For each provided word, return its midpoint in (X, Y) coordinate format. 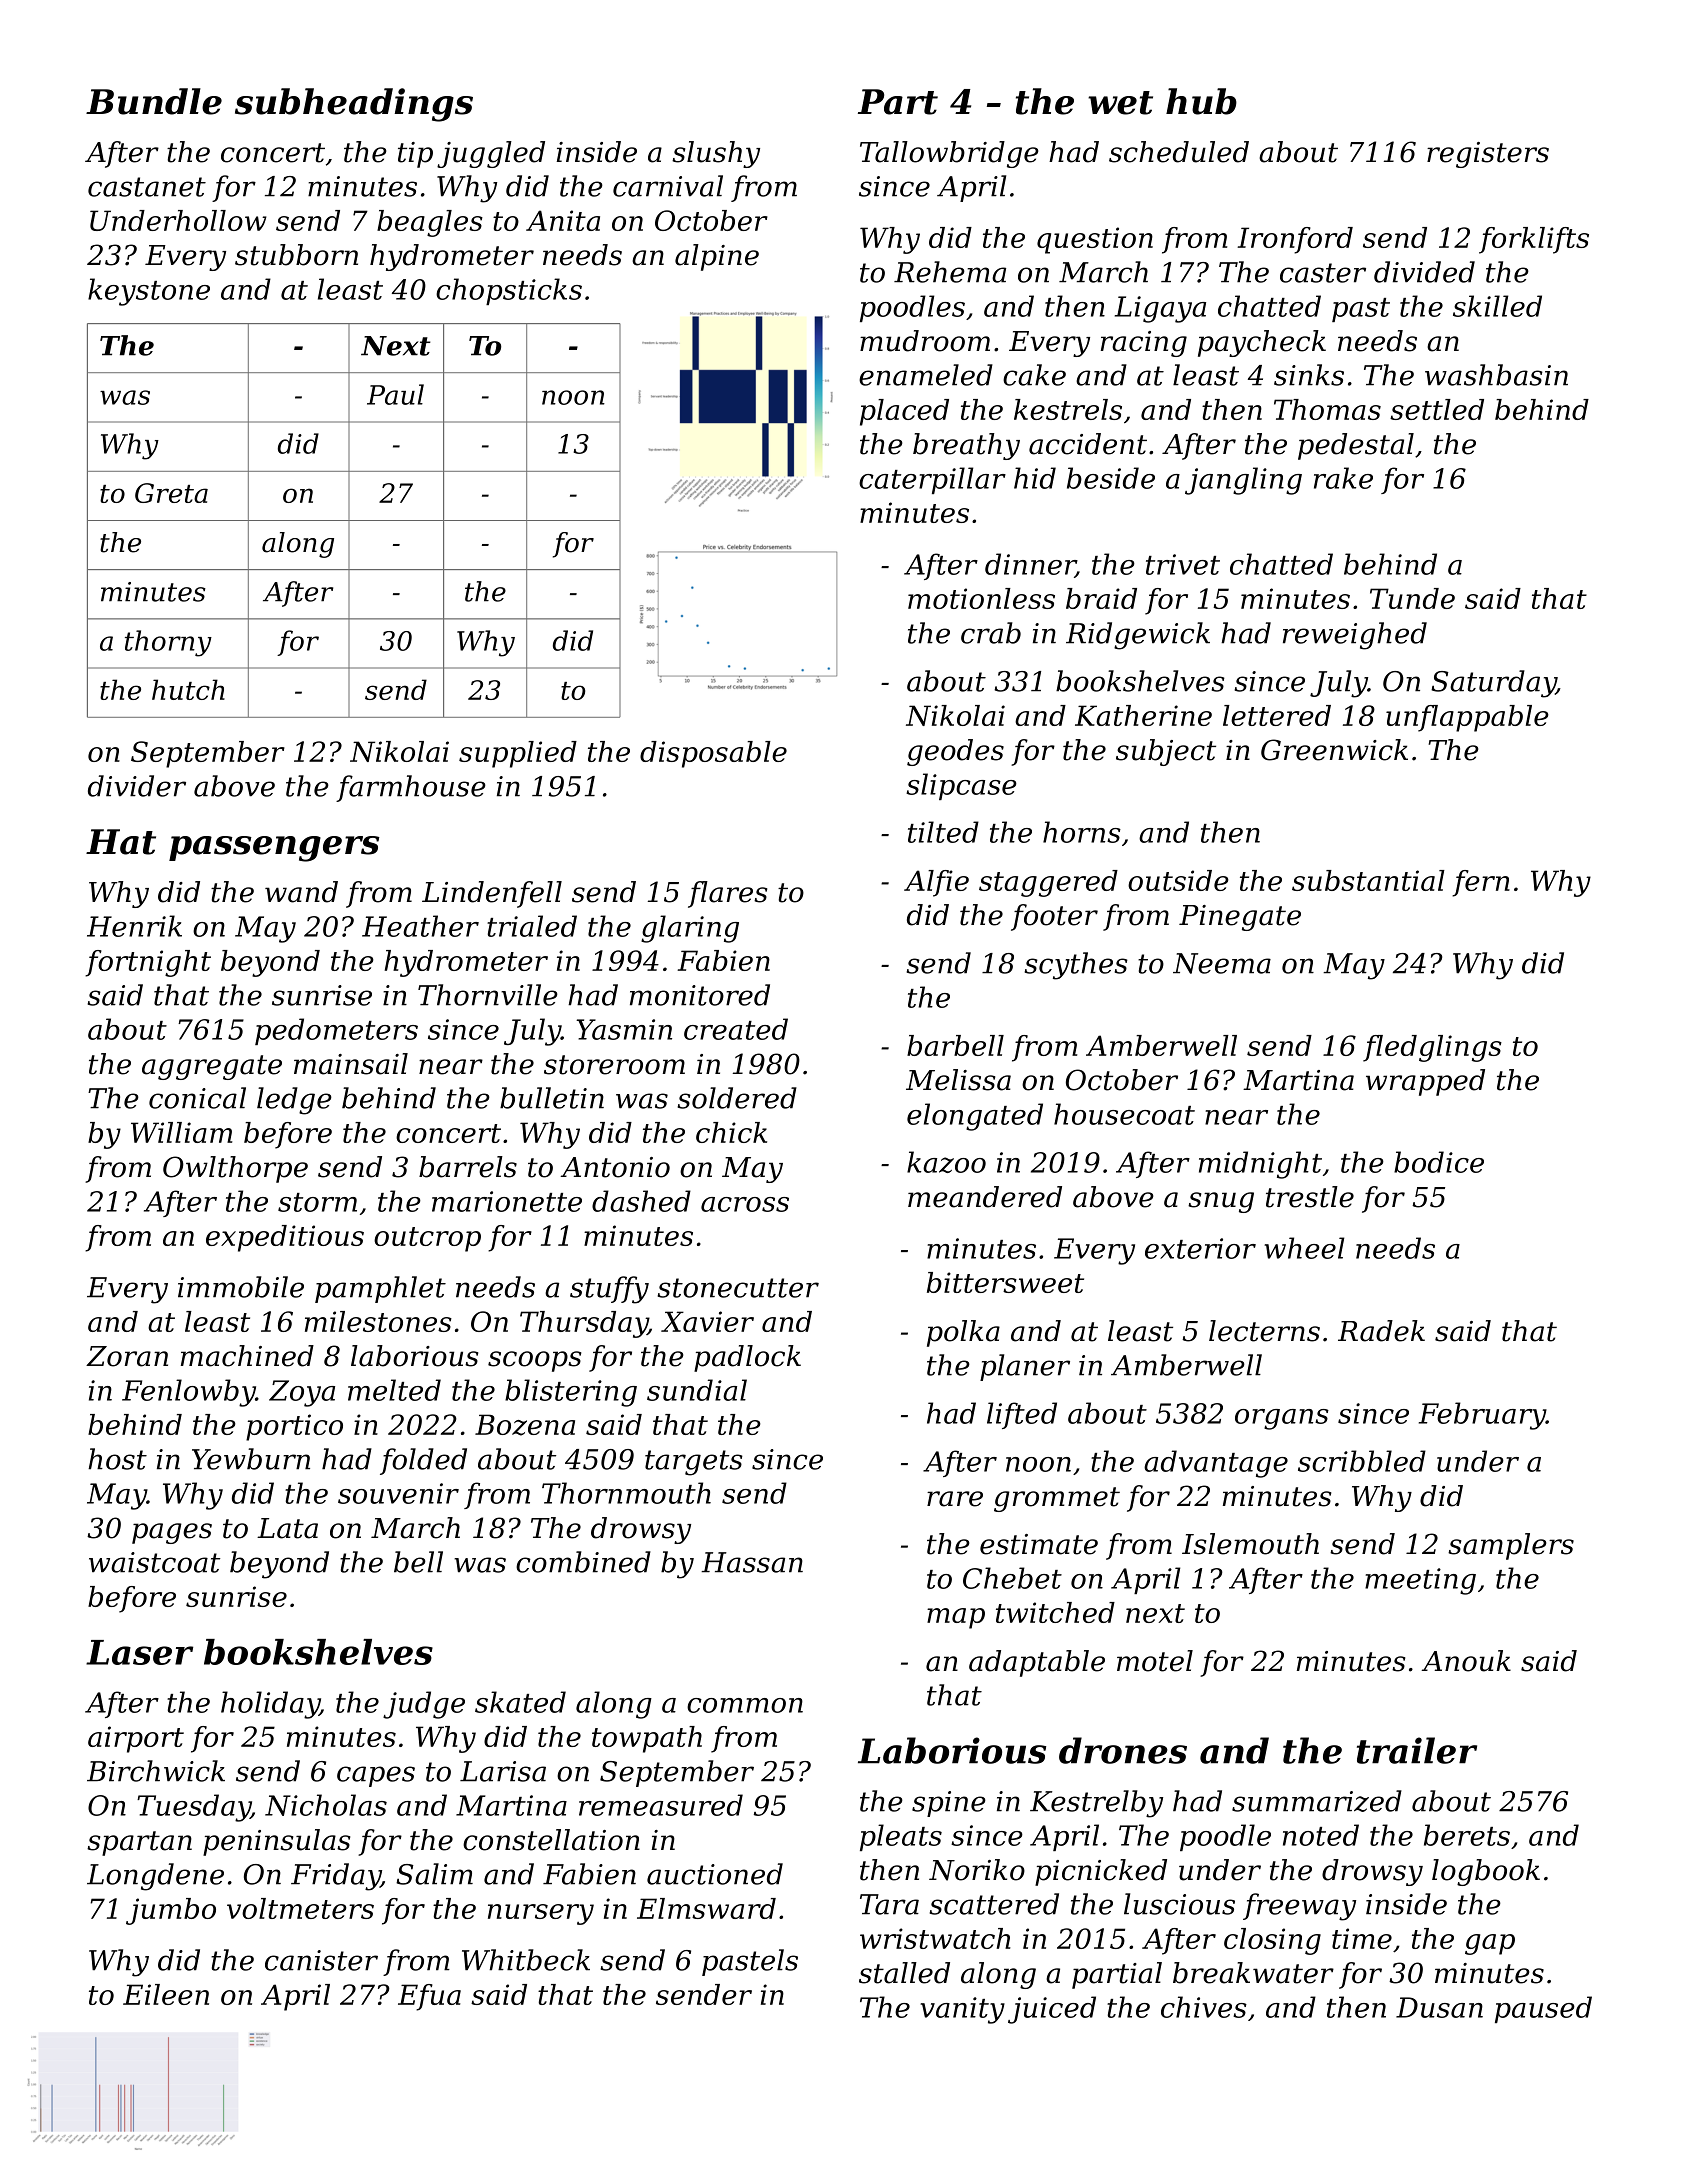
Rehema (950, 272)
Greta (171, 493)
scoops (534, 1361)
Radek (1381, 1331)
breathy (966, 446)
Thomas (1327, 409)
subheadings (354, 105)
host (117, 1459)
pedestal (1356, 446)
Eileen (166, 1994)
